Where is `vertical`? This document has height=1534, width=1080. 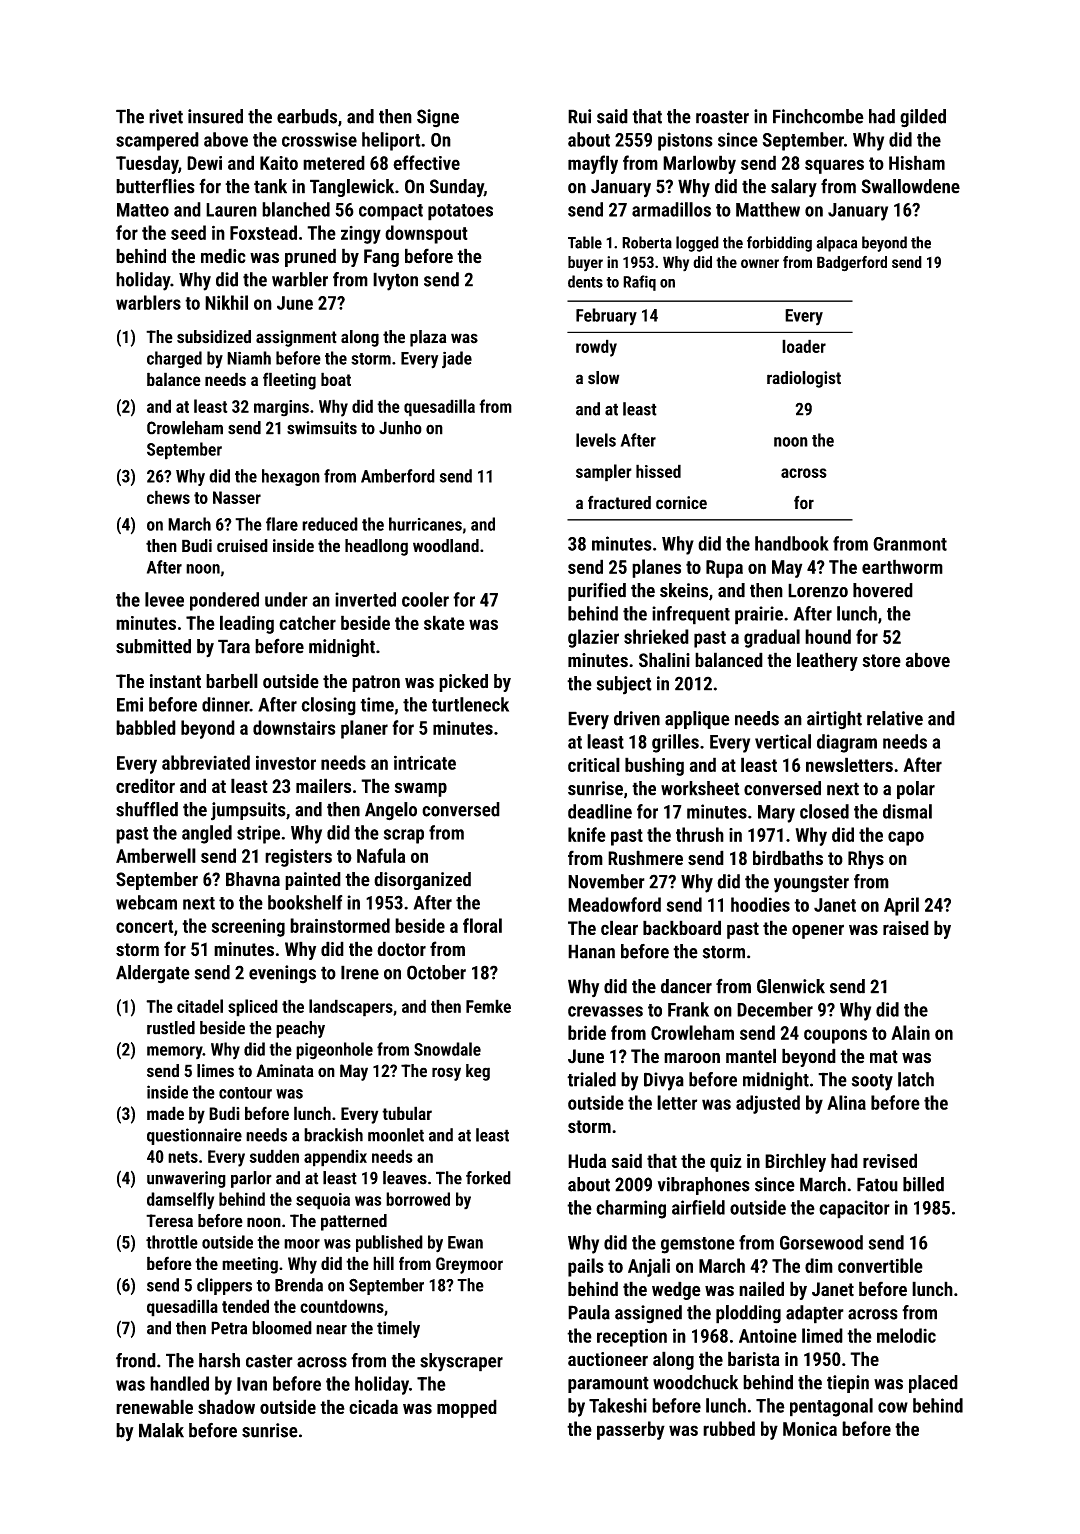
vertical is located at coordinates (783, 741).
